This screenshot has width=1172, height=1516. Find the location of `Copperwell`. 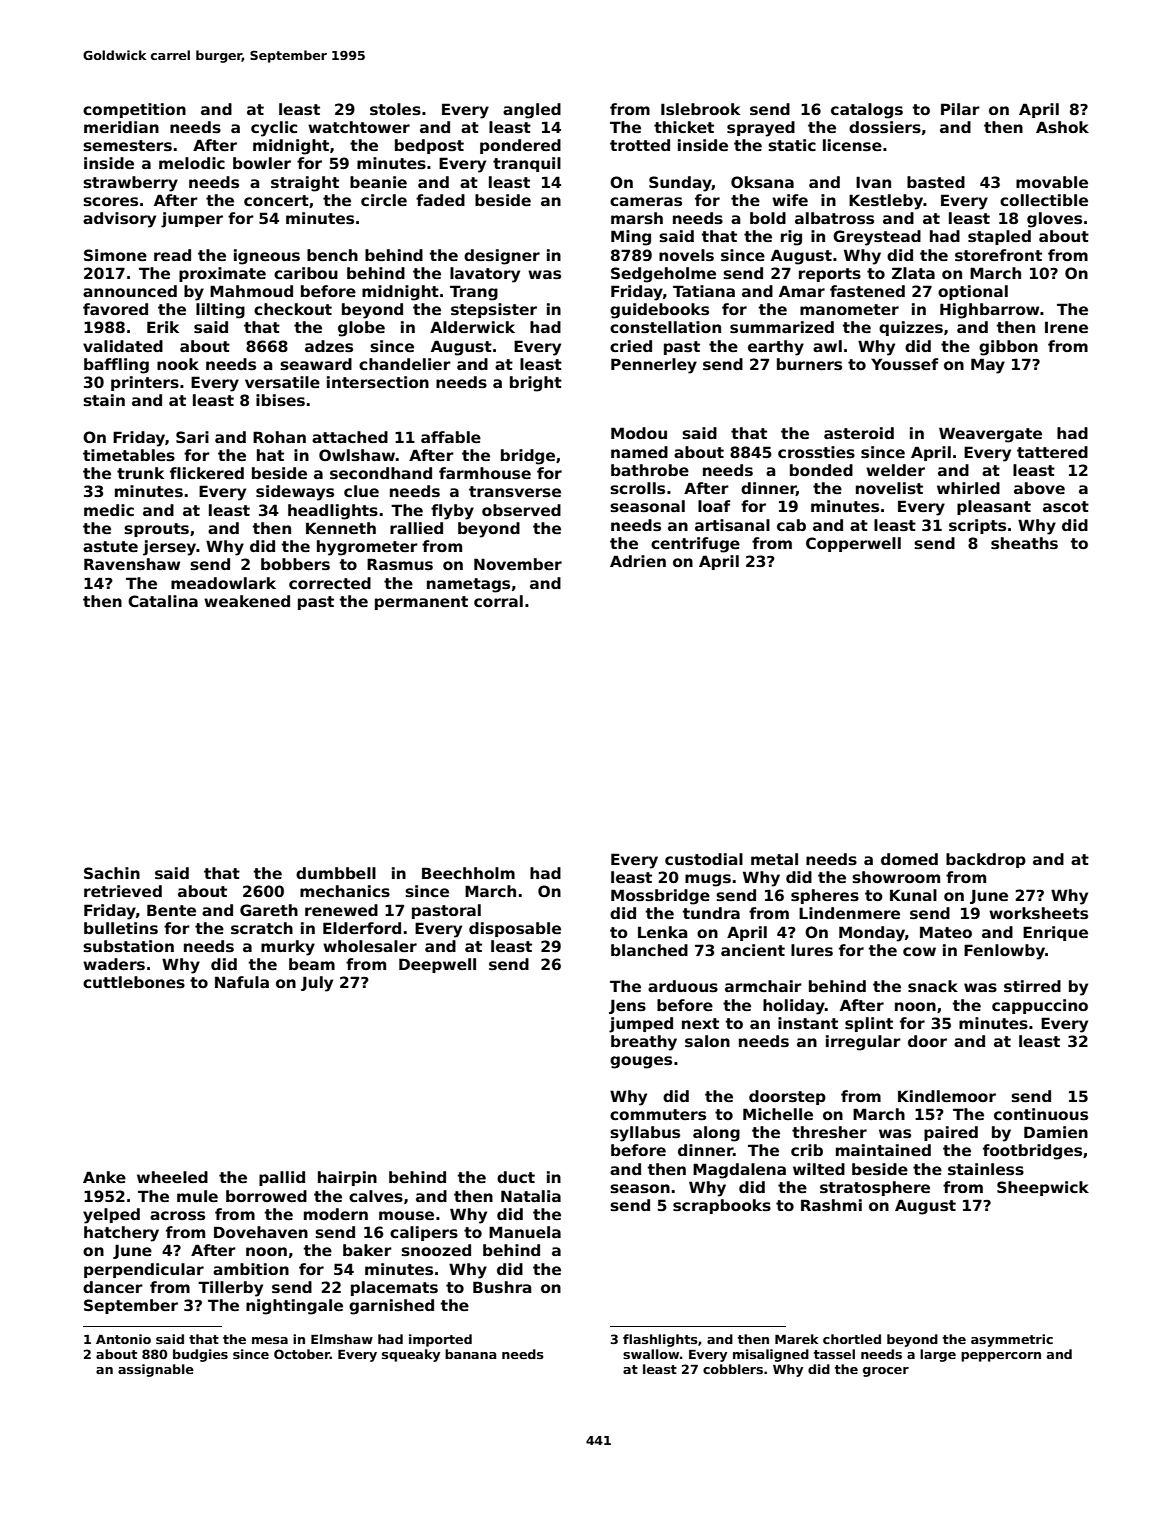

Copperwell is located at coordinates (853, 544).
